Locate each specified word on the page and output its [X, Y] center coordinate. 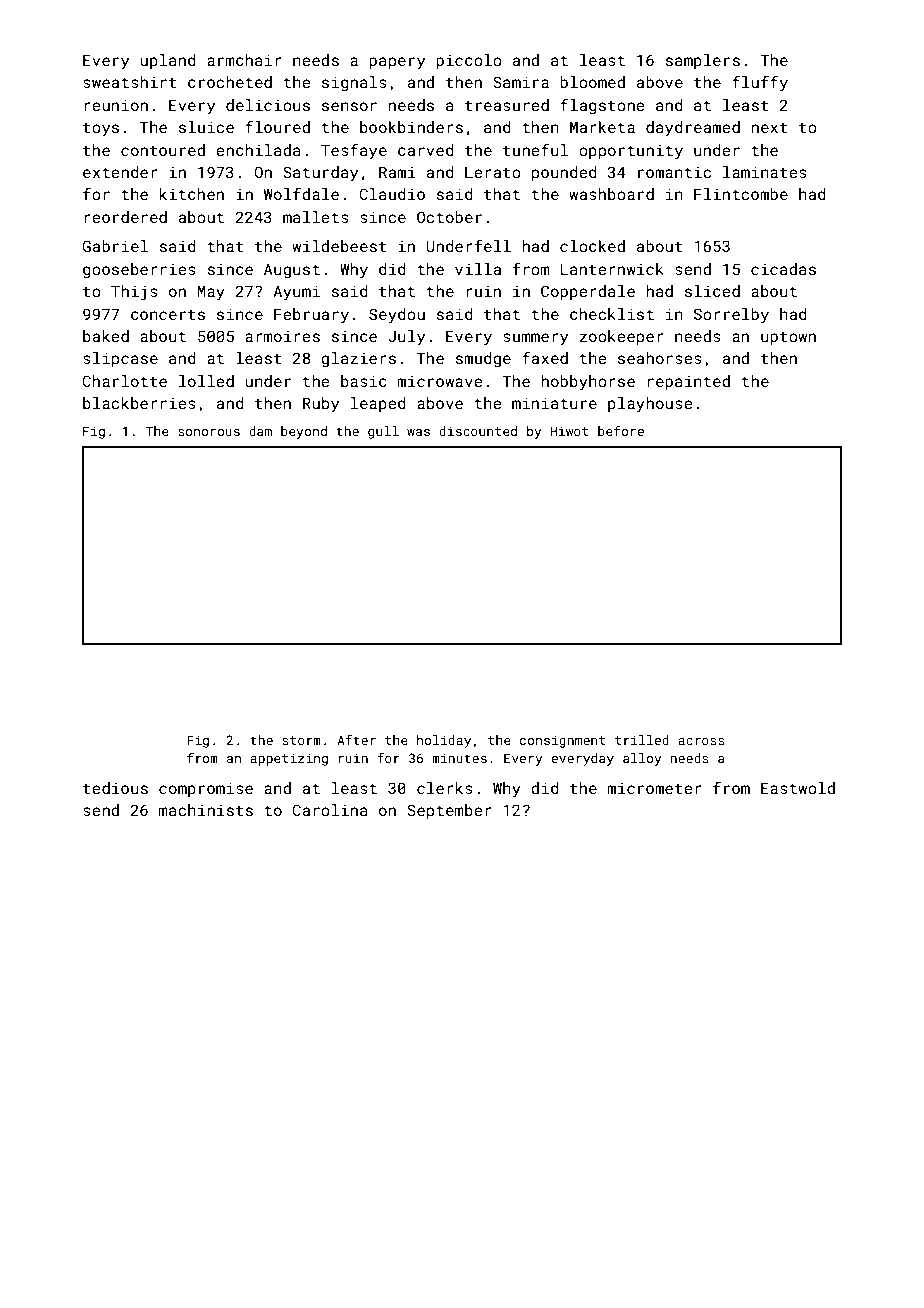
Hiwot [569, 431]
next [769, 127]
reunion [116, 105]
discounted [478, 431]
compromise [206, 789]
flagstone [602, 106]
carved [426, 150]
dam [260, 431]
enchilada [258, 150]
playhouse [650, 405]
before [621, 431]
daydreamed [693, 129]
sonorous [209, 432]
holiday [444, 741]
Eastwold [798, 788]
